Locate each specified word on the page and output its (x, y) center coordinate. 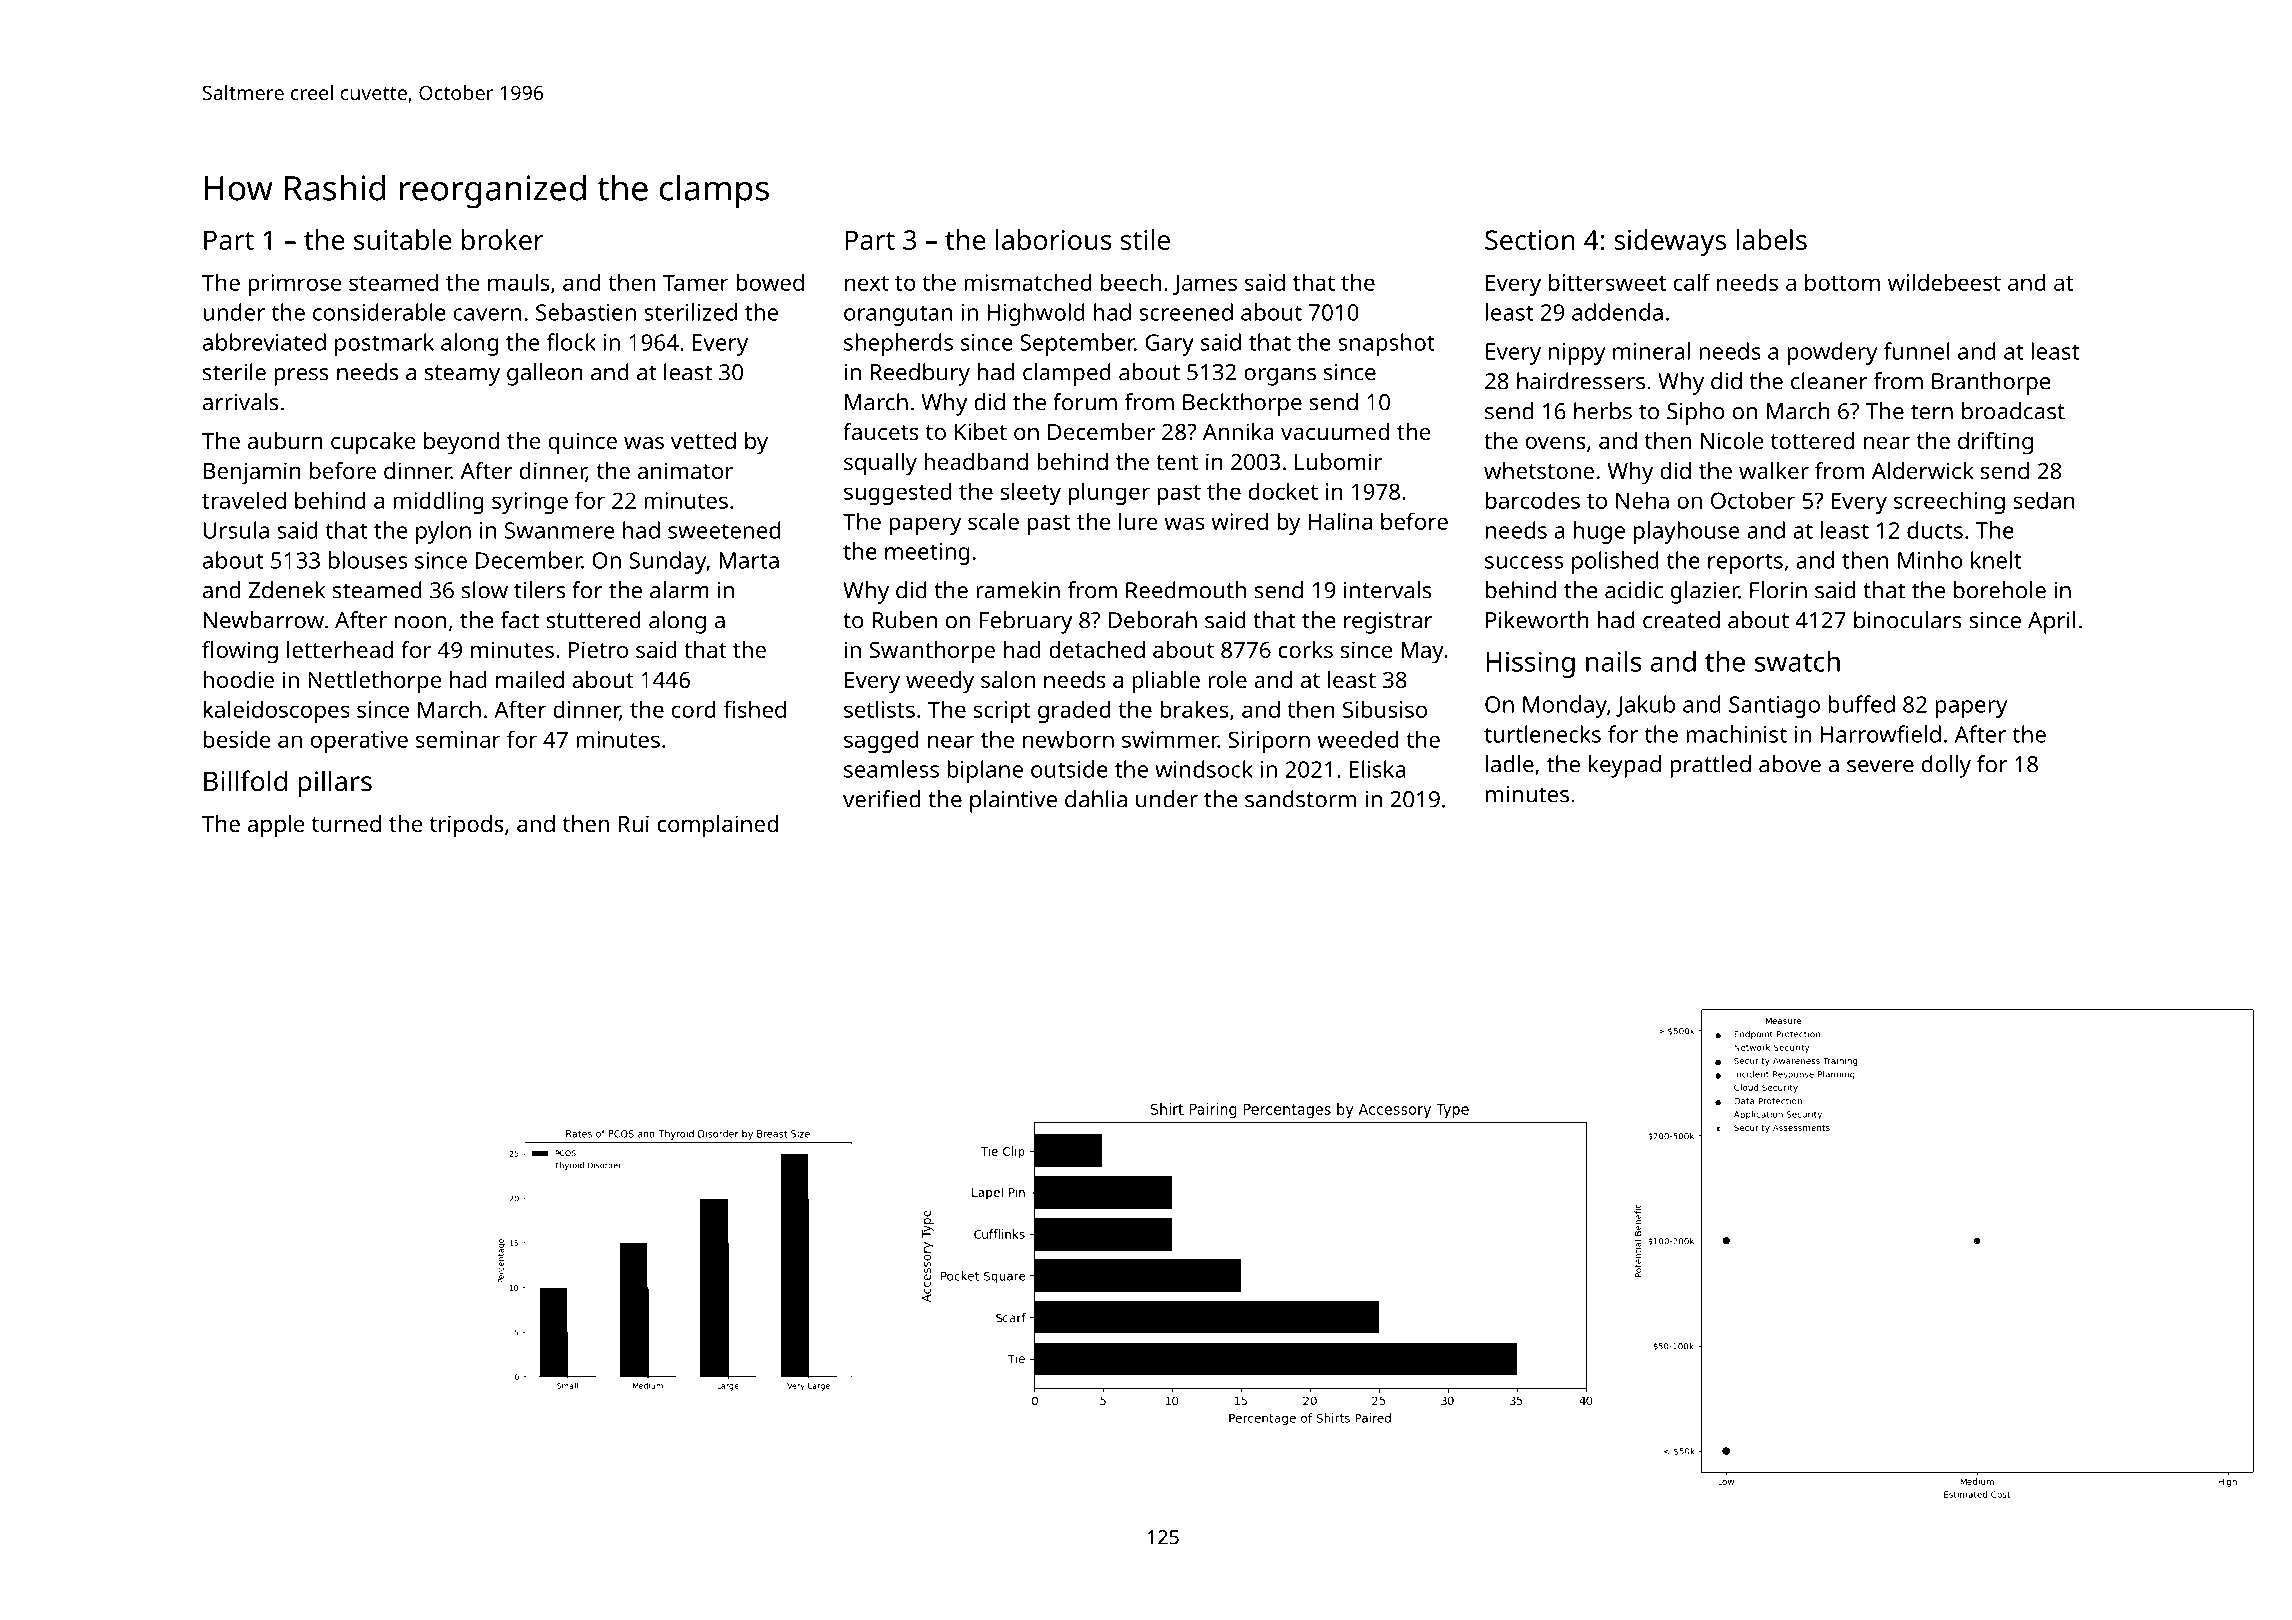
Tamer (696, 282)
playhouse (1686, 532)
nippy (1577, 354)
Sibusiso (1385, 709)
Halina (1340, 521)
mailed (530, 679)
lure (1138, 521)
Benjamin (252, 473)
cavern (488, 314)
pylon (443, 532)
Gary (1169, 345)
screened (1186, 312)
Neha (1642, 500)
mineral (1651, 351)
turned (346, 823)
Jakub (1645, 706)
